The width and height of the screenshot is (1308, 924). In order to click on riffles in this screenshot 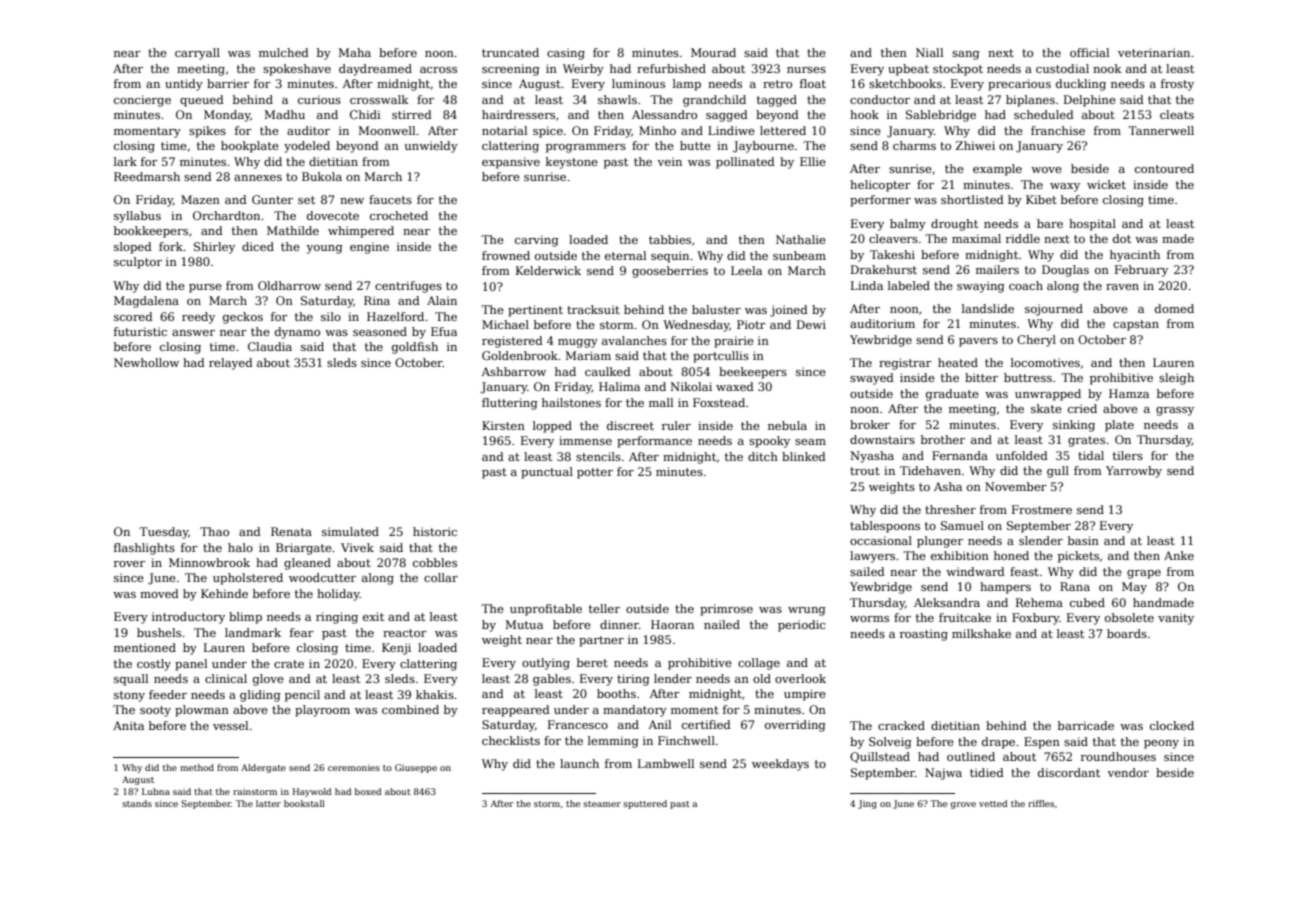, I will do `click(1041, 803)`.
